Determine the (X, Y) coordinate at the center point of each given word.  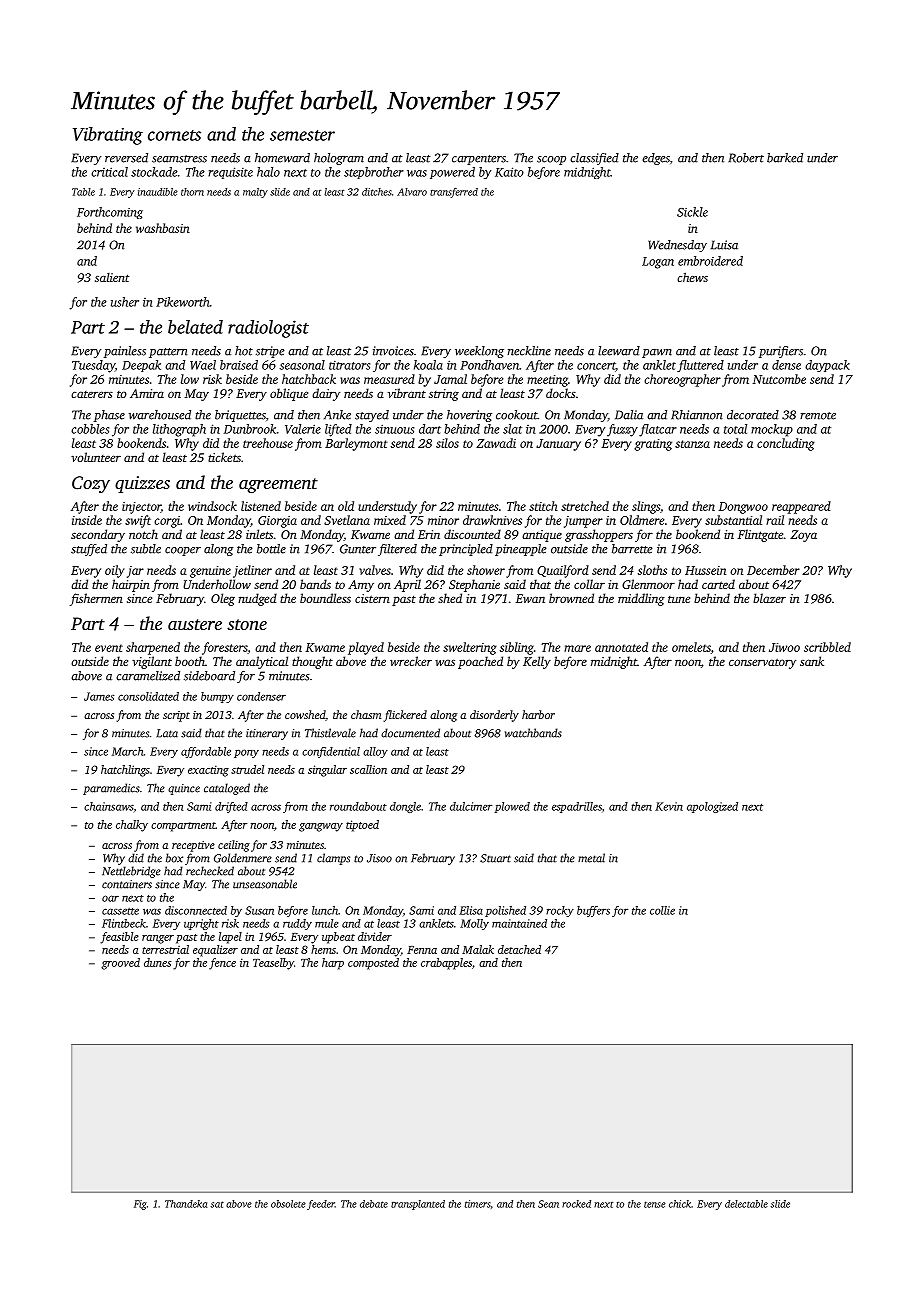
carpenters (479, 160)
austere (195, 624)
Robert (746, 158)
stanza (692, 444)
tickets (224, 457)
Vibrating (108, 136)
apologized (712, 807)
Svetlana (347, 520)
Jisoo (379, 858)
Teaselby (273, 964)
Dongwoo (743, 508)
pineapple (521, 550)
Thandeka (186, 1204)
